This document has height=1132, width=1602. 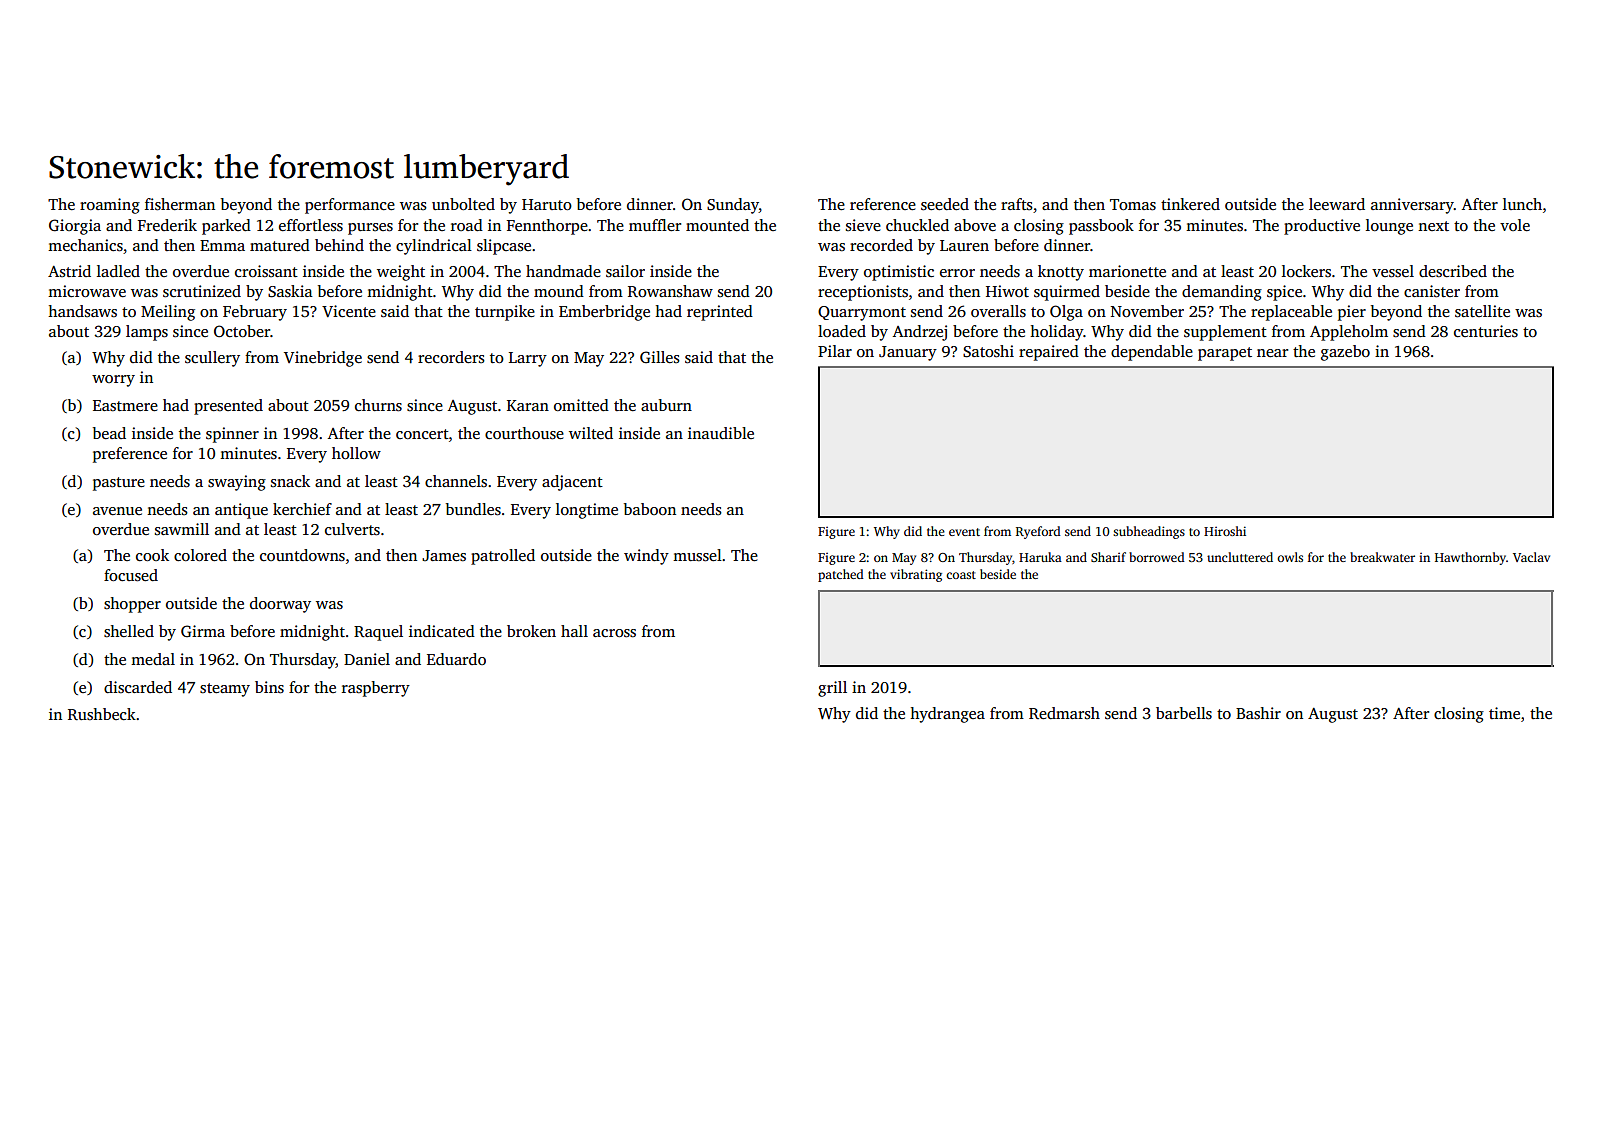 What do you see at coordinates (119, 484) in the document?
I see `pasture` at bounding box center [119, 484].
